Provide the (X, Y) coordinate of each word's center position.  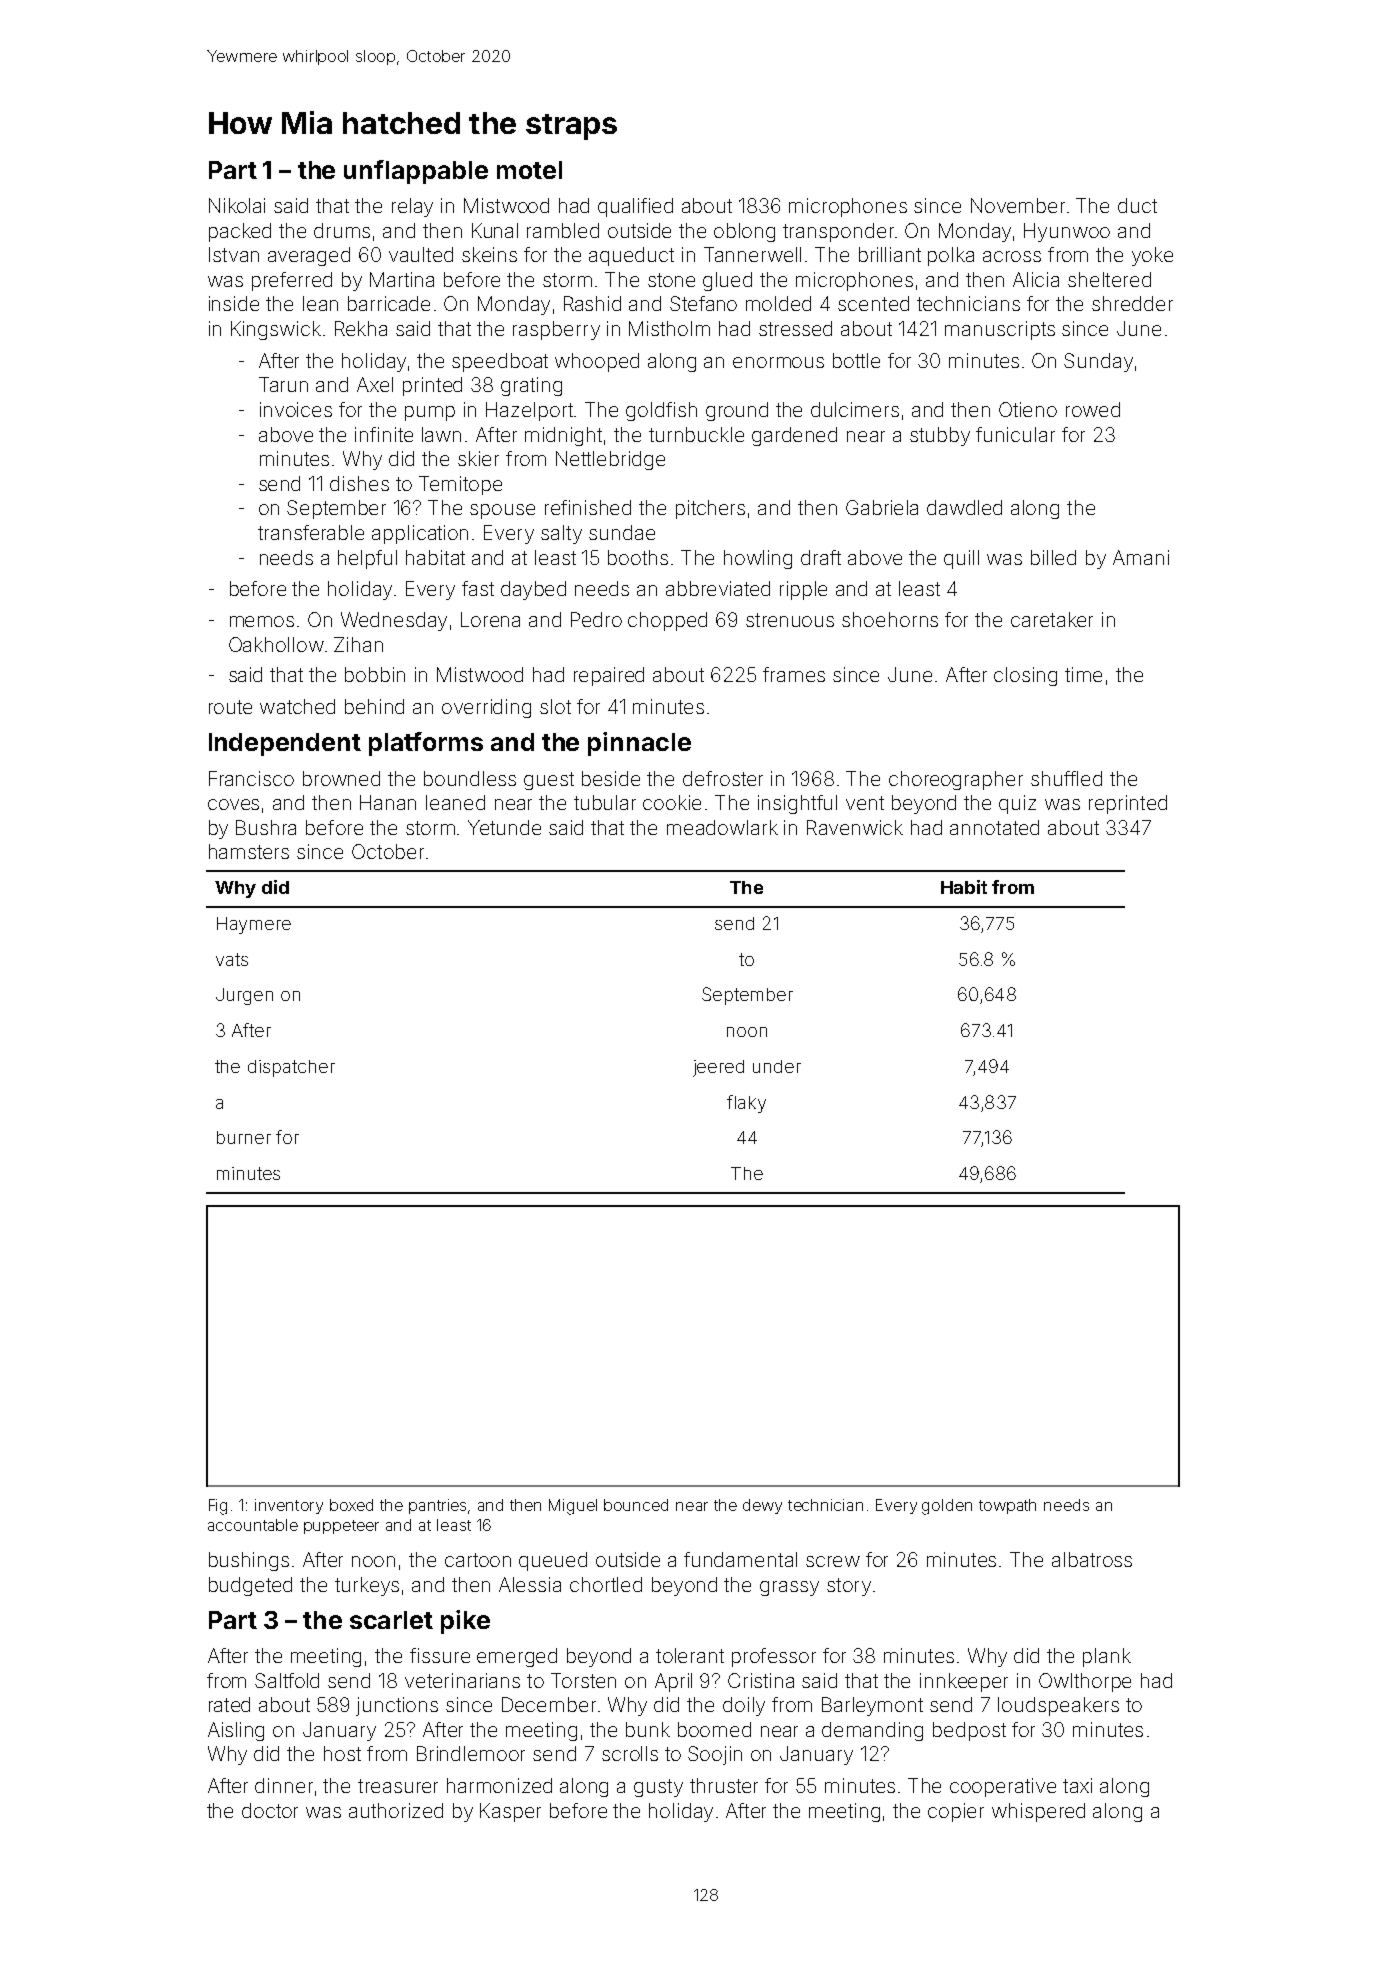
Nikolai (237, 205)
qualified (635, 207)
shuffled (1066, 778)
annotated (994, 827)
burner (244, 1137)
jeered (718, 1068)
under (777, 1066)
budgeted (250, 1586)
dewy (762, 1506)
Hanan (388, 802)
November (1018, 205)
